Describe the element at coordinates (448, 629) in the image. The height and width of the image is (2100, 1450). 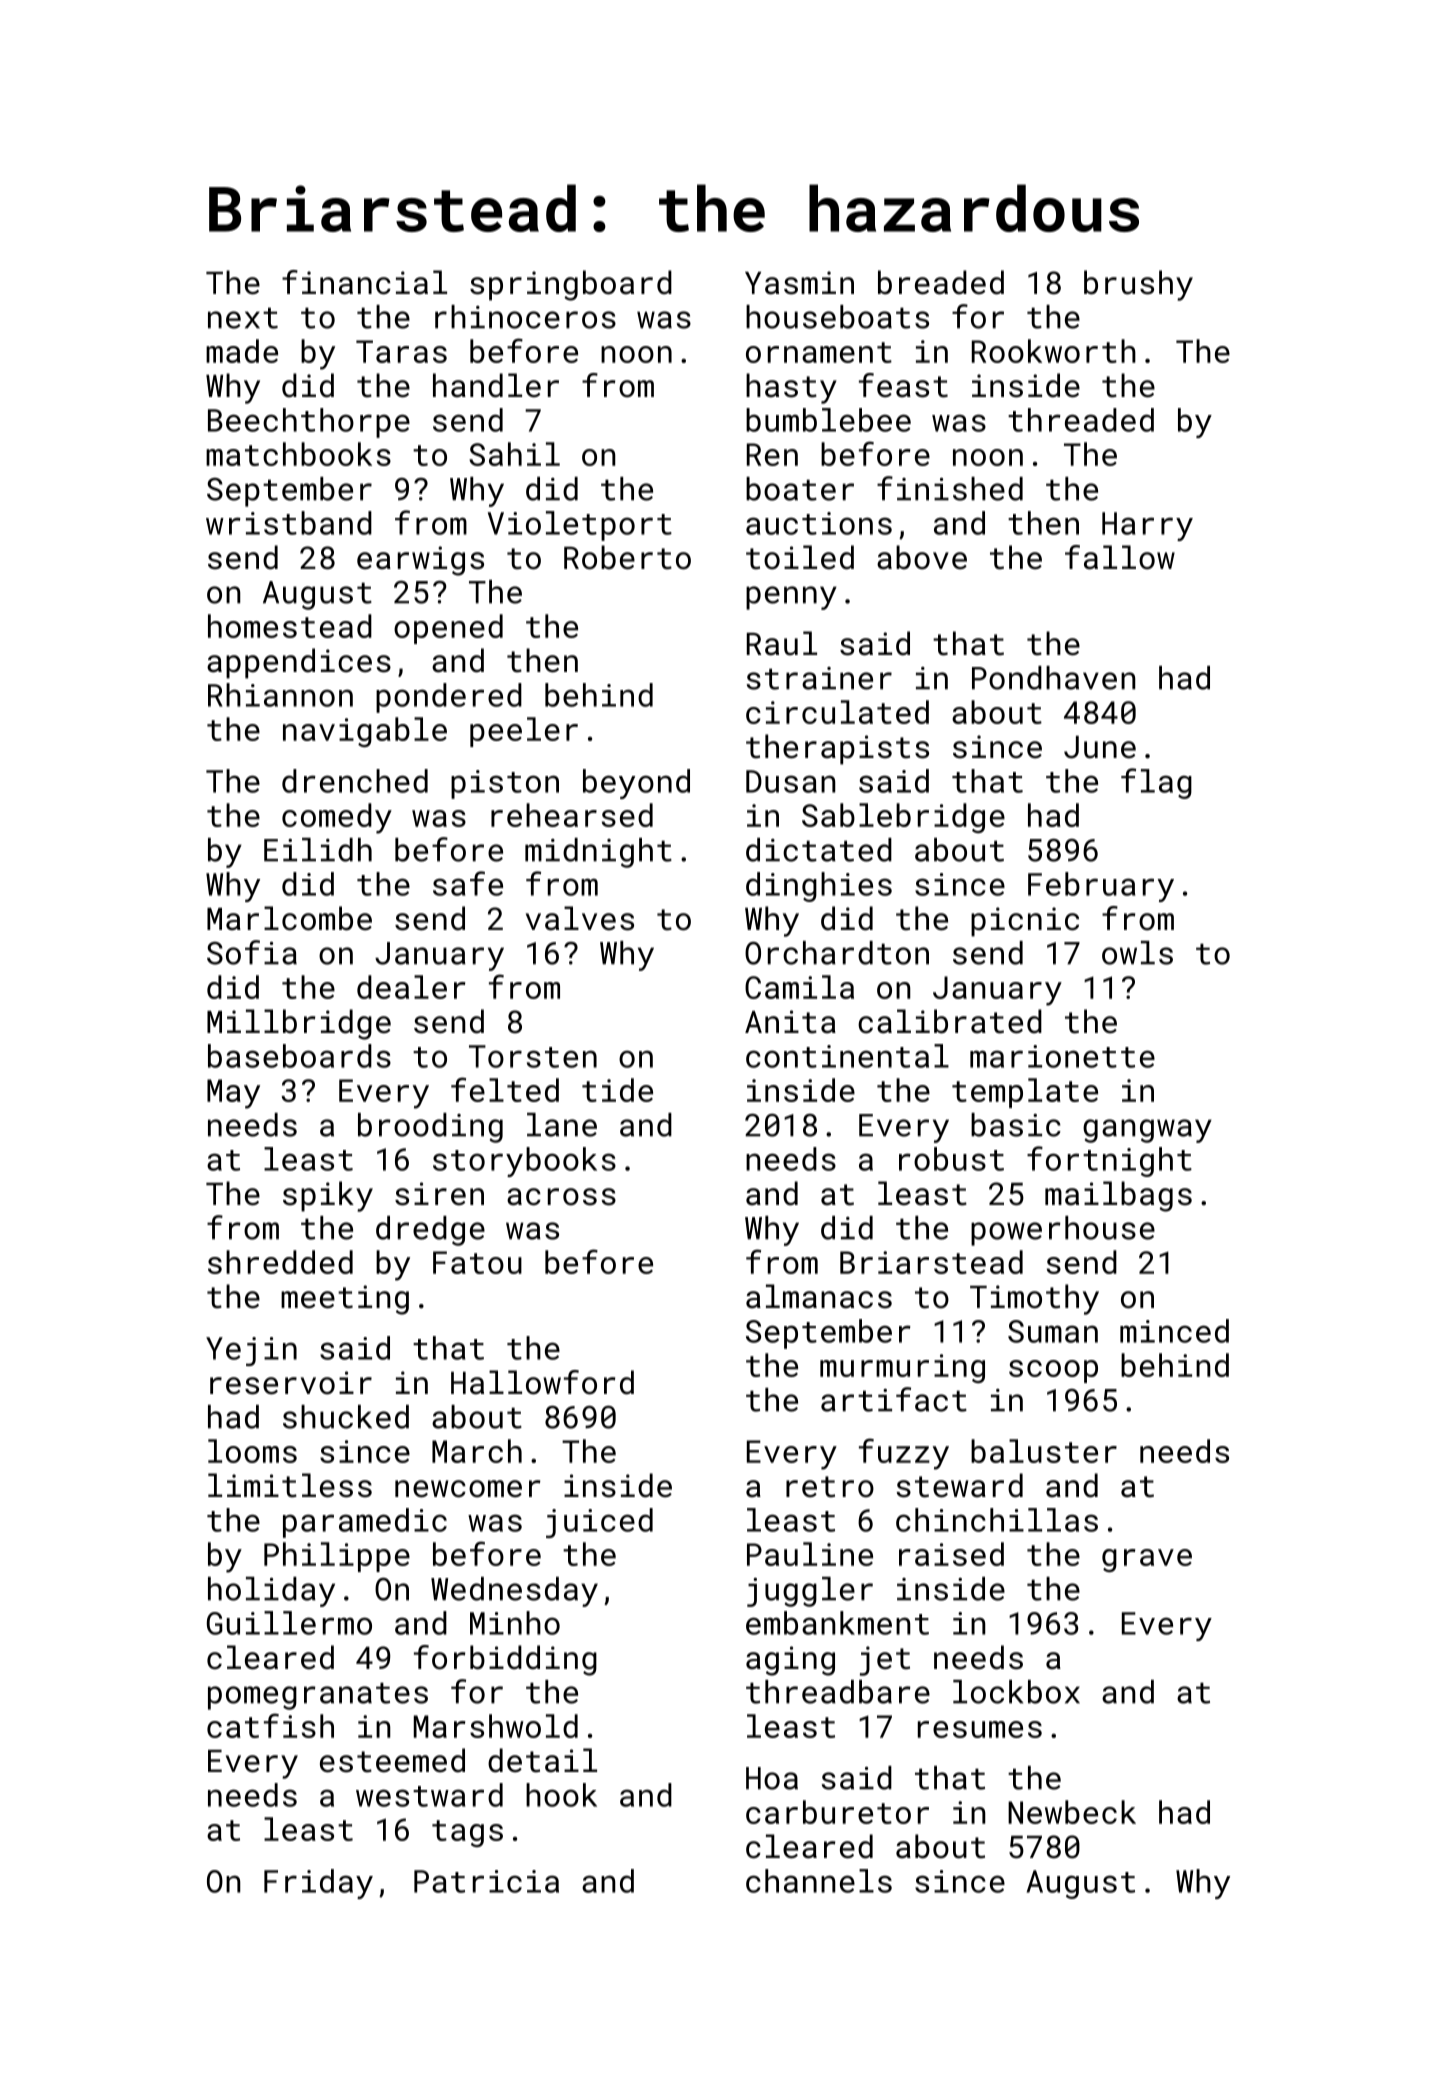
I see `opened` at that location.
